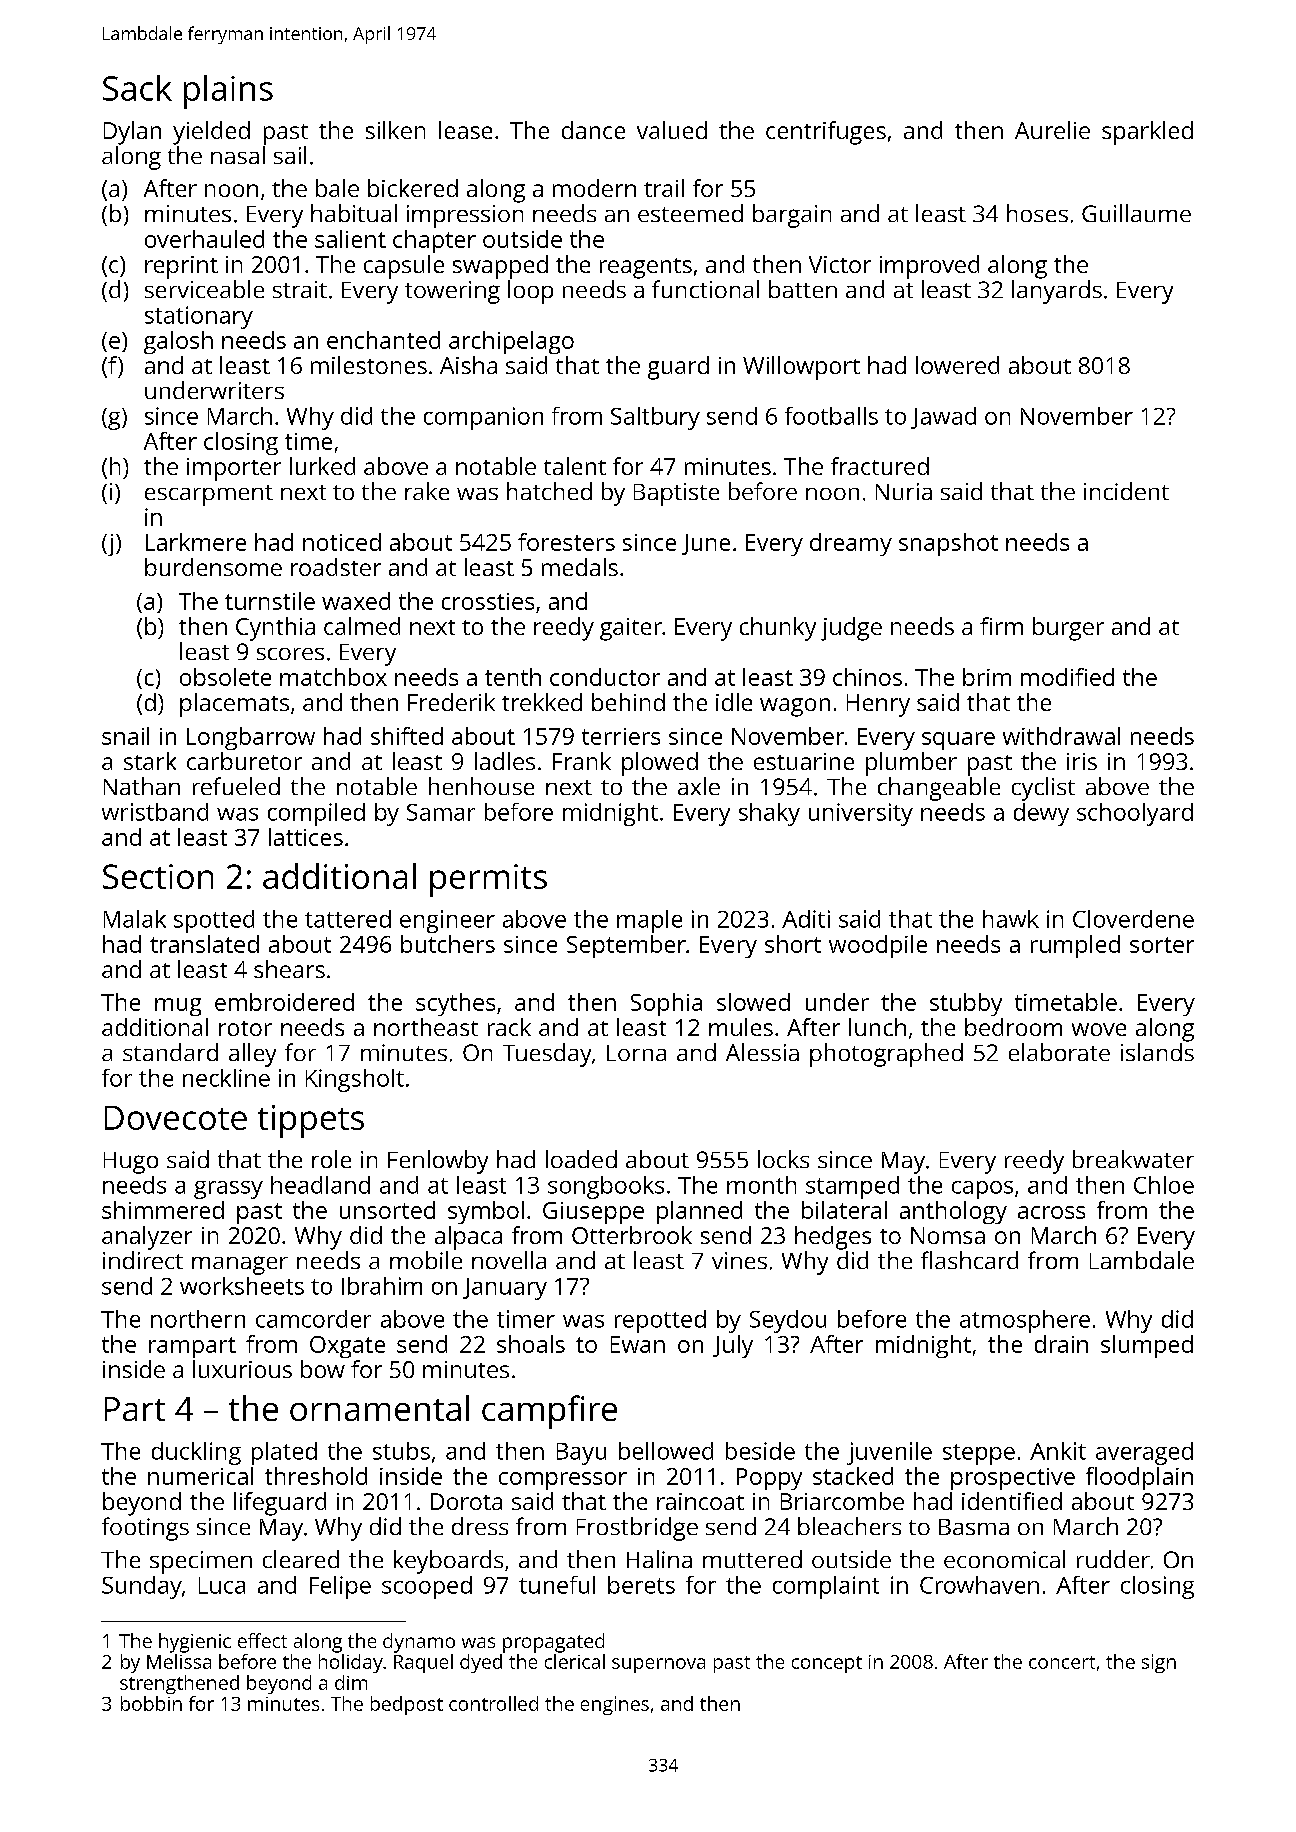 The image size is (1296, 1832). Describe the element at coordinates (760, 1451) in the page. I see `beside` at that location.
